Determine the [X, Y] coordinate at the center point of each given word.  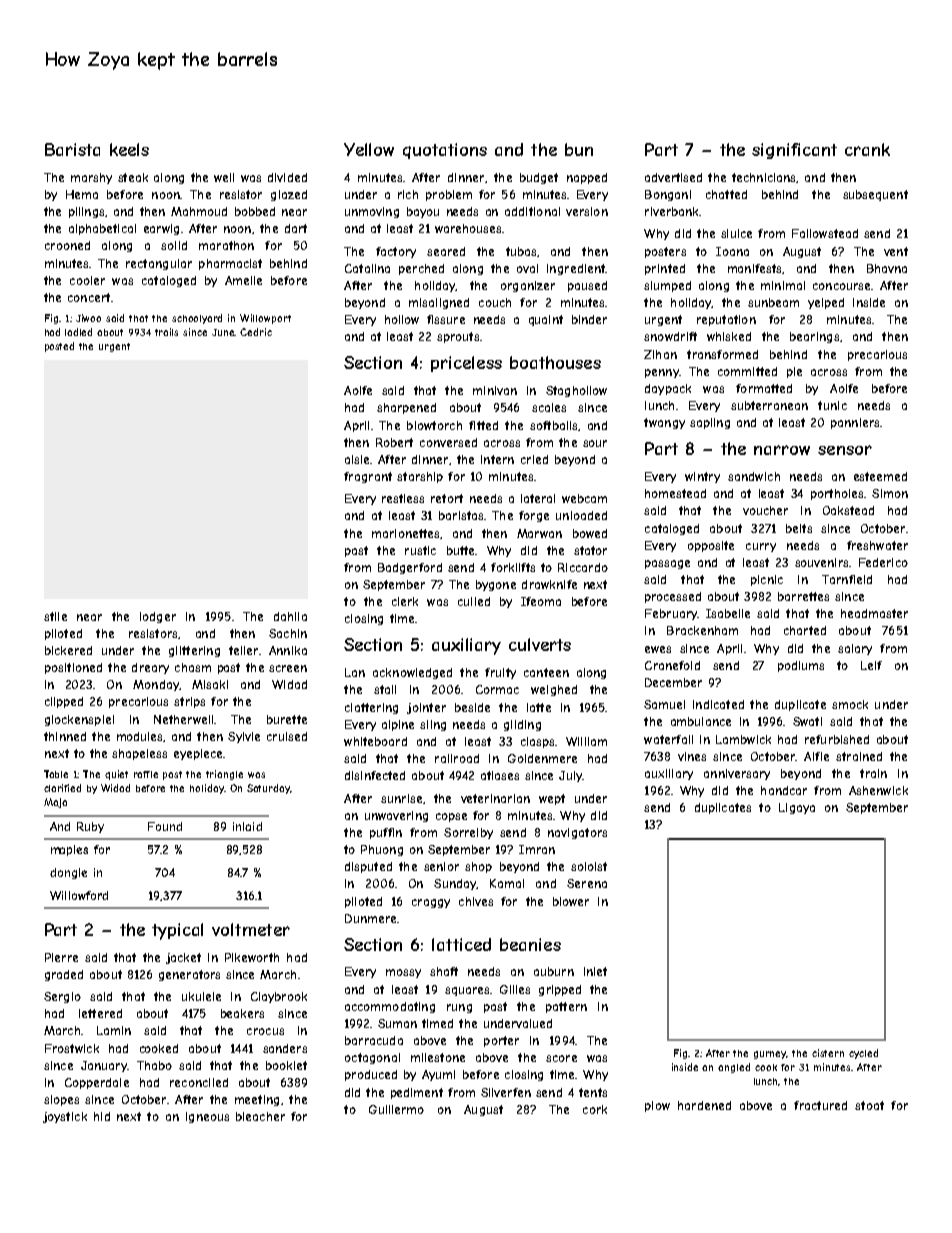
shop [478, 867]
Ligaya [797, 808]
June [223, 332]
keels [129, 149]
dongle [68, 873]
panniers [855, 423]
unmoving [372, 212]
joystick [65, 1117]
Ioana [732, 251]
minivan [495, 390]
